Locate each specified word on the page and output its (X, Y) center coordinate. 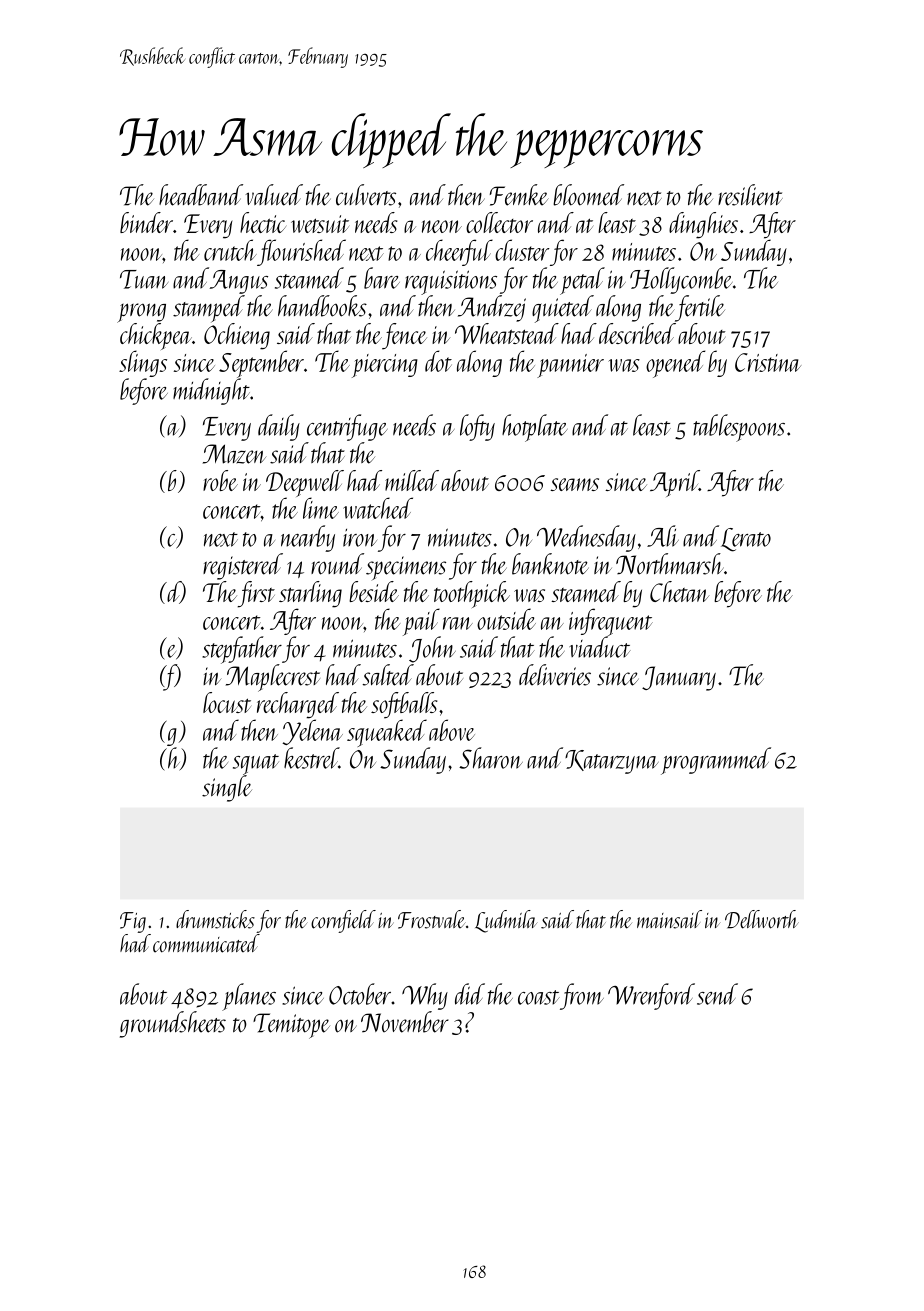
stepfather (242, 650)
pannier (570, 366)
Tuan (144, 279)
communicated (206, 943)
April (674, 483)
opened (675, 364)
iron (360, 538)
